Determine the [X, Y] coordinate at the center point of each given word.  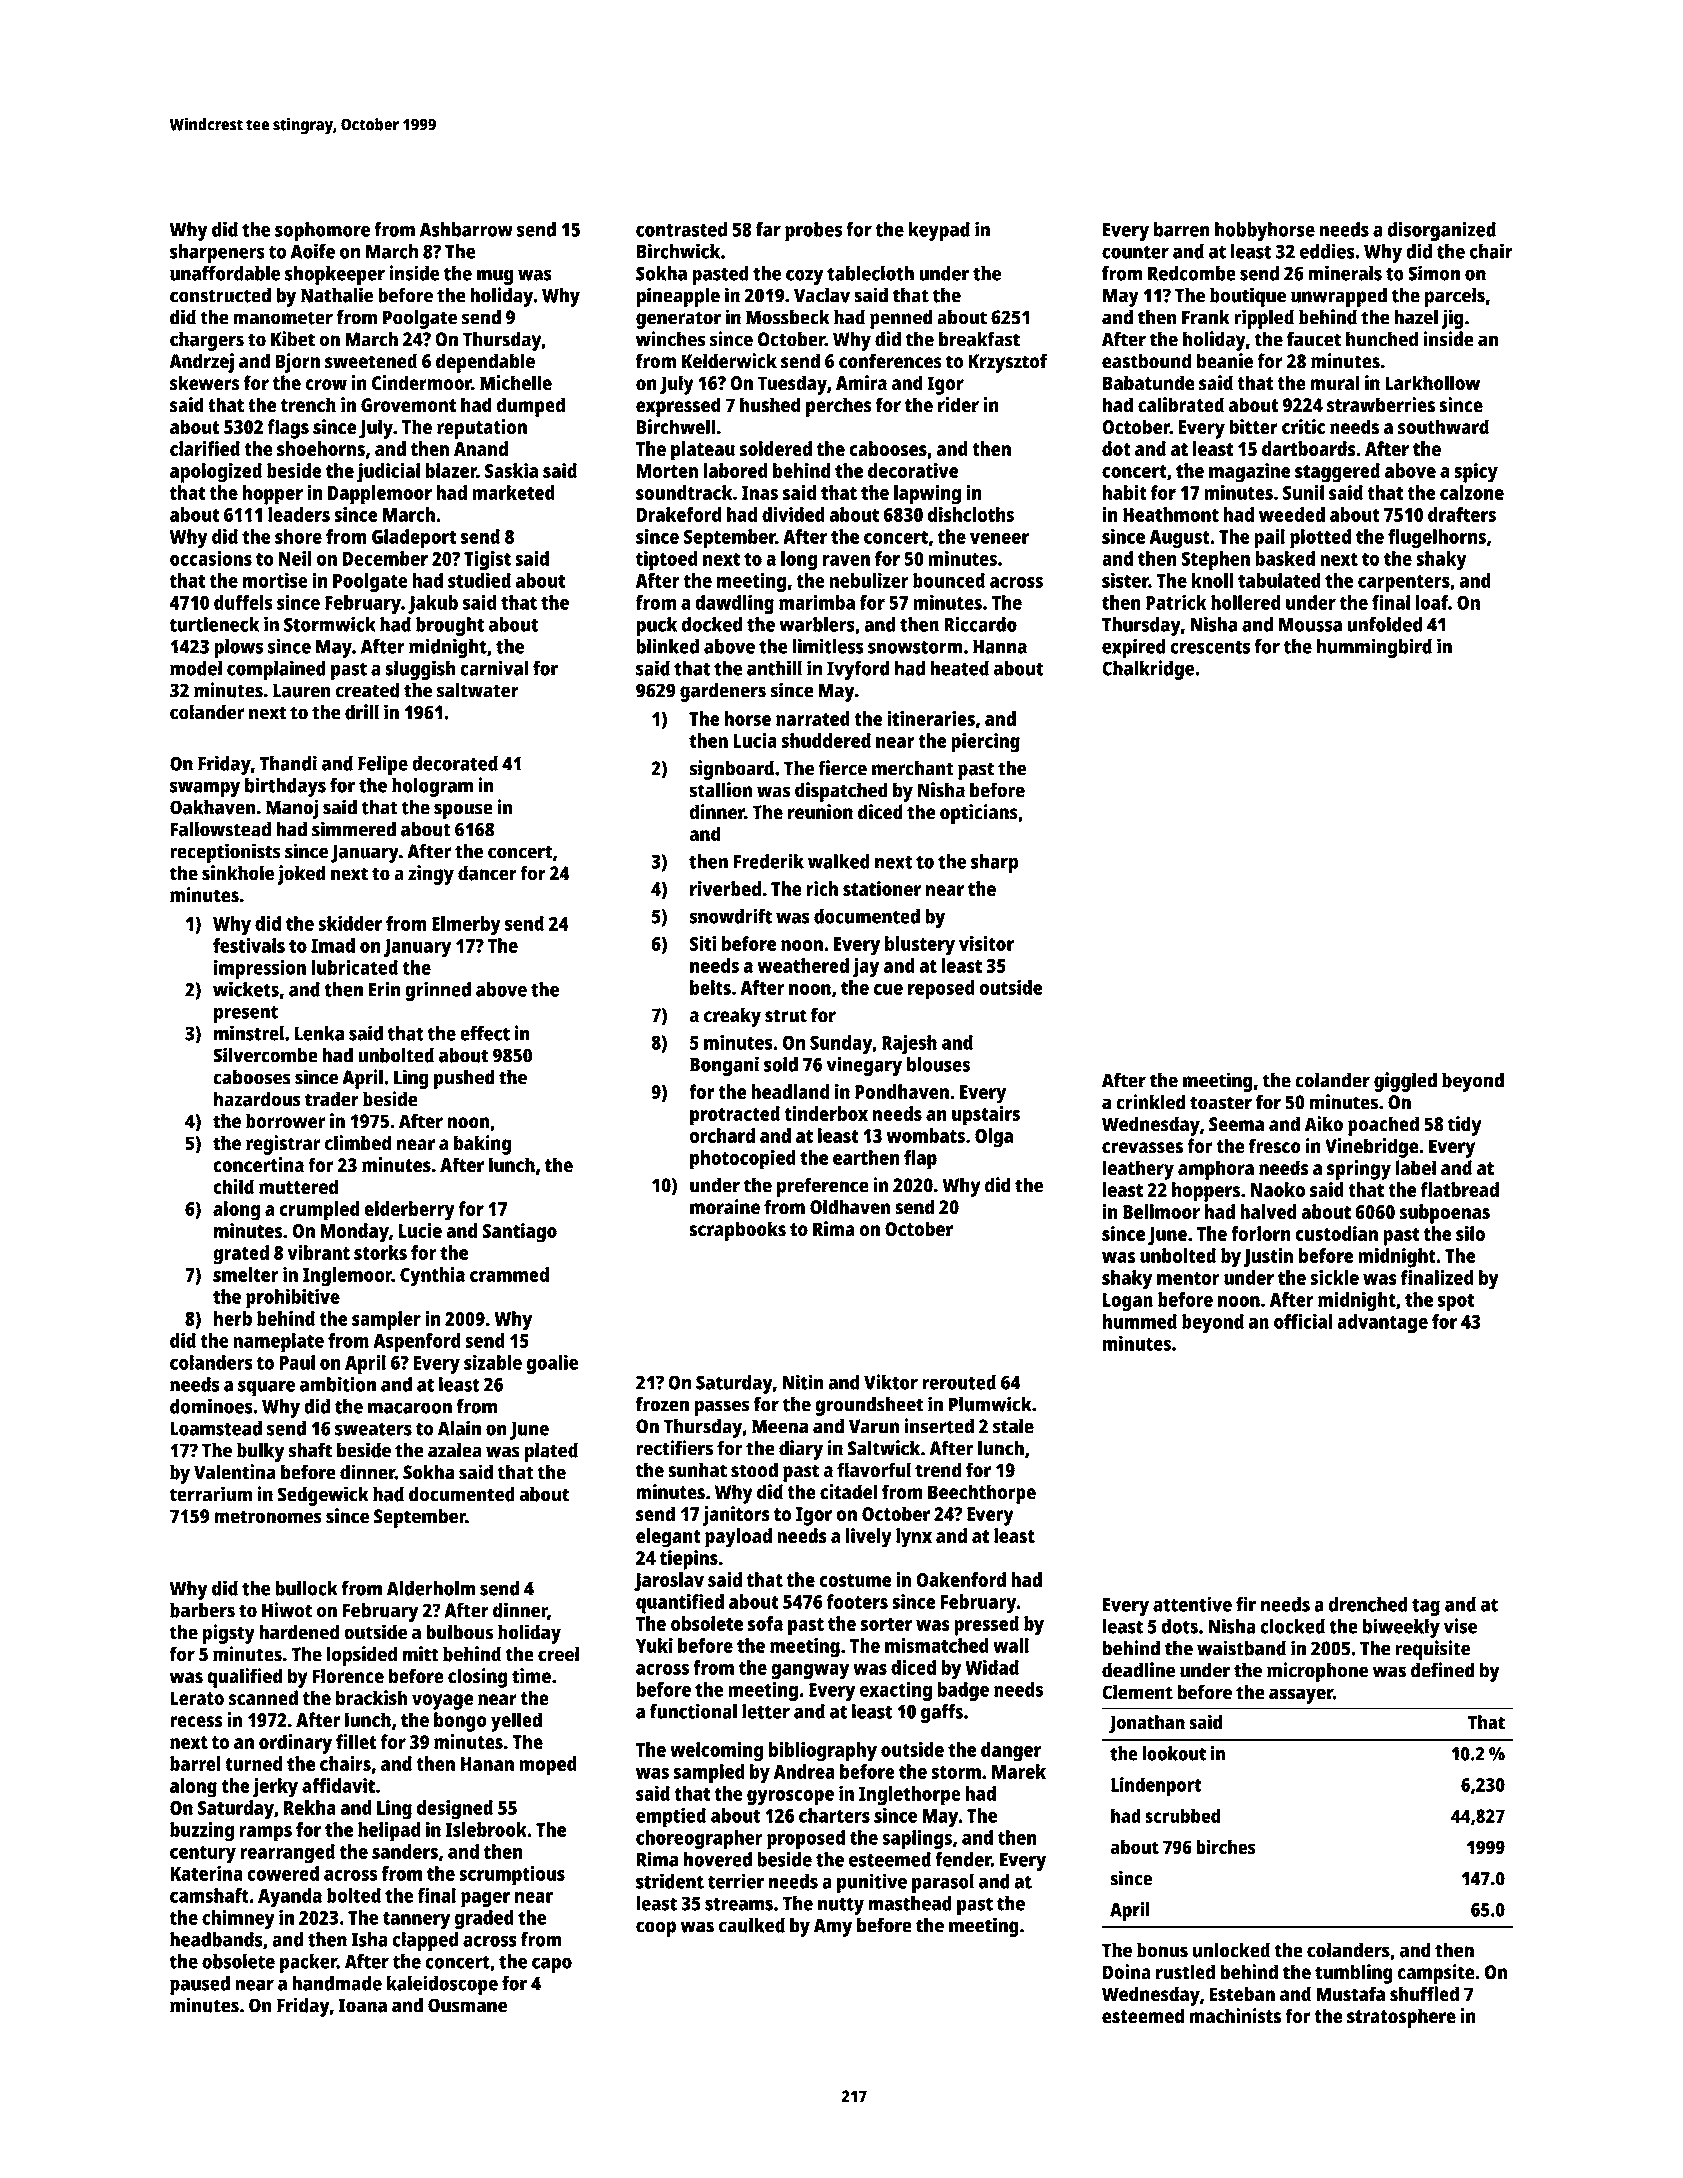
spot [1456, 1303]
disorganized [1441, 231]
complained [276, 670]
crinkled [1151, 1102]
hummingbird [1374, 648]
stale [1013, 1426]
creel [558, 1654]
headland [790, 1092]
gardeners [723, 692]
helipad [389, 1832]
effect [485, 1033]
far [768, 229]
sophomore [322, 232]
